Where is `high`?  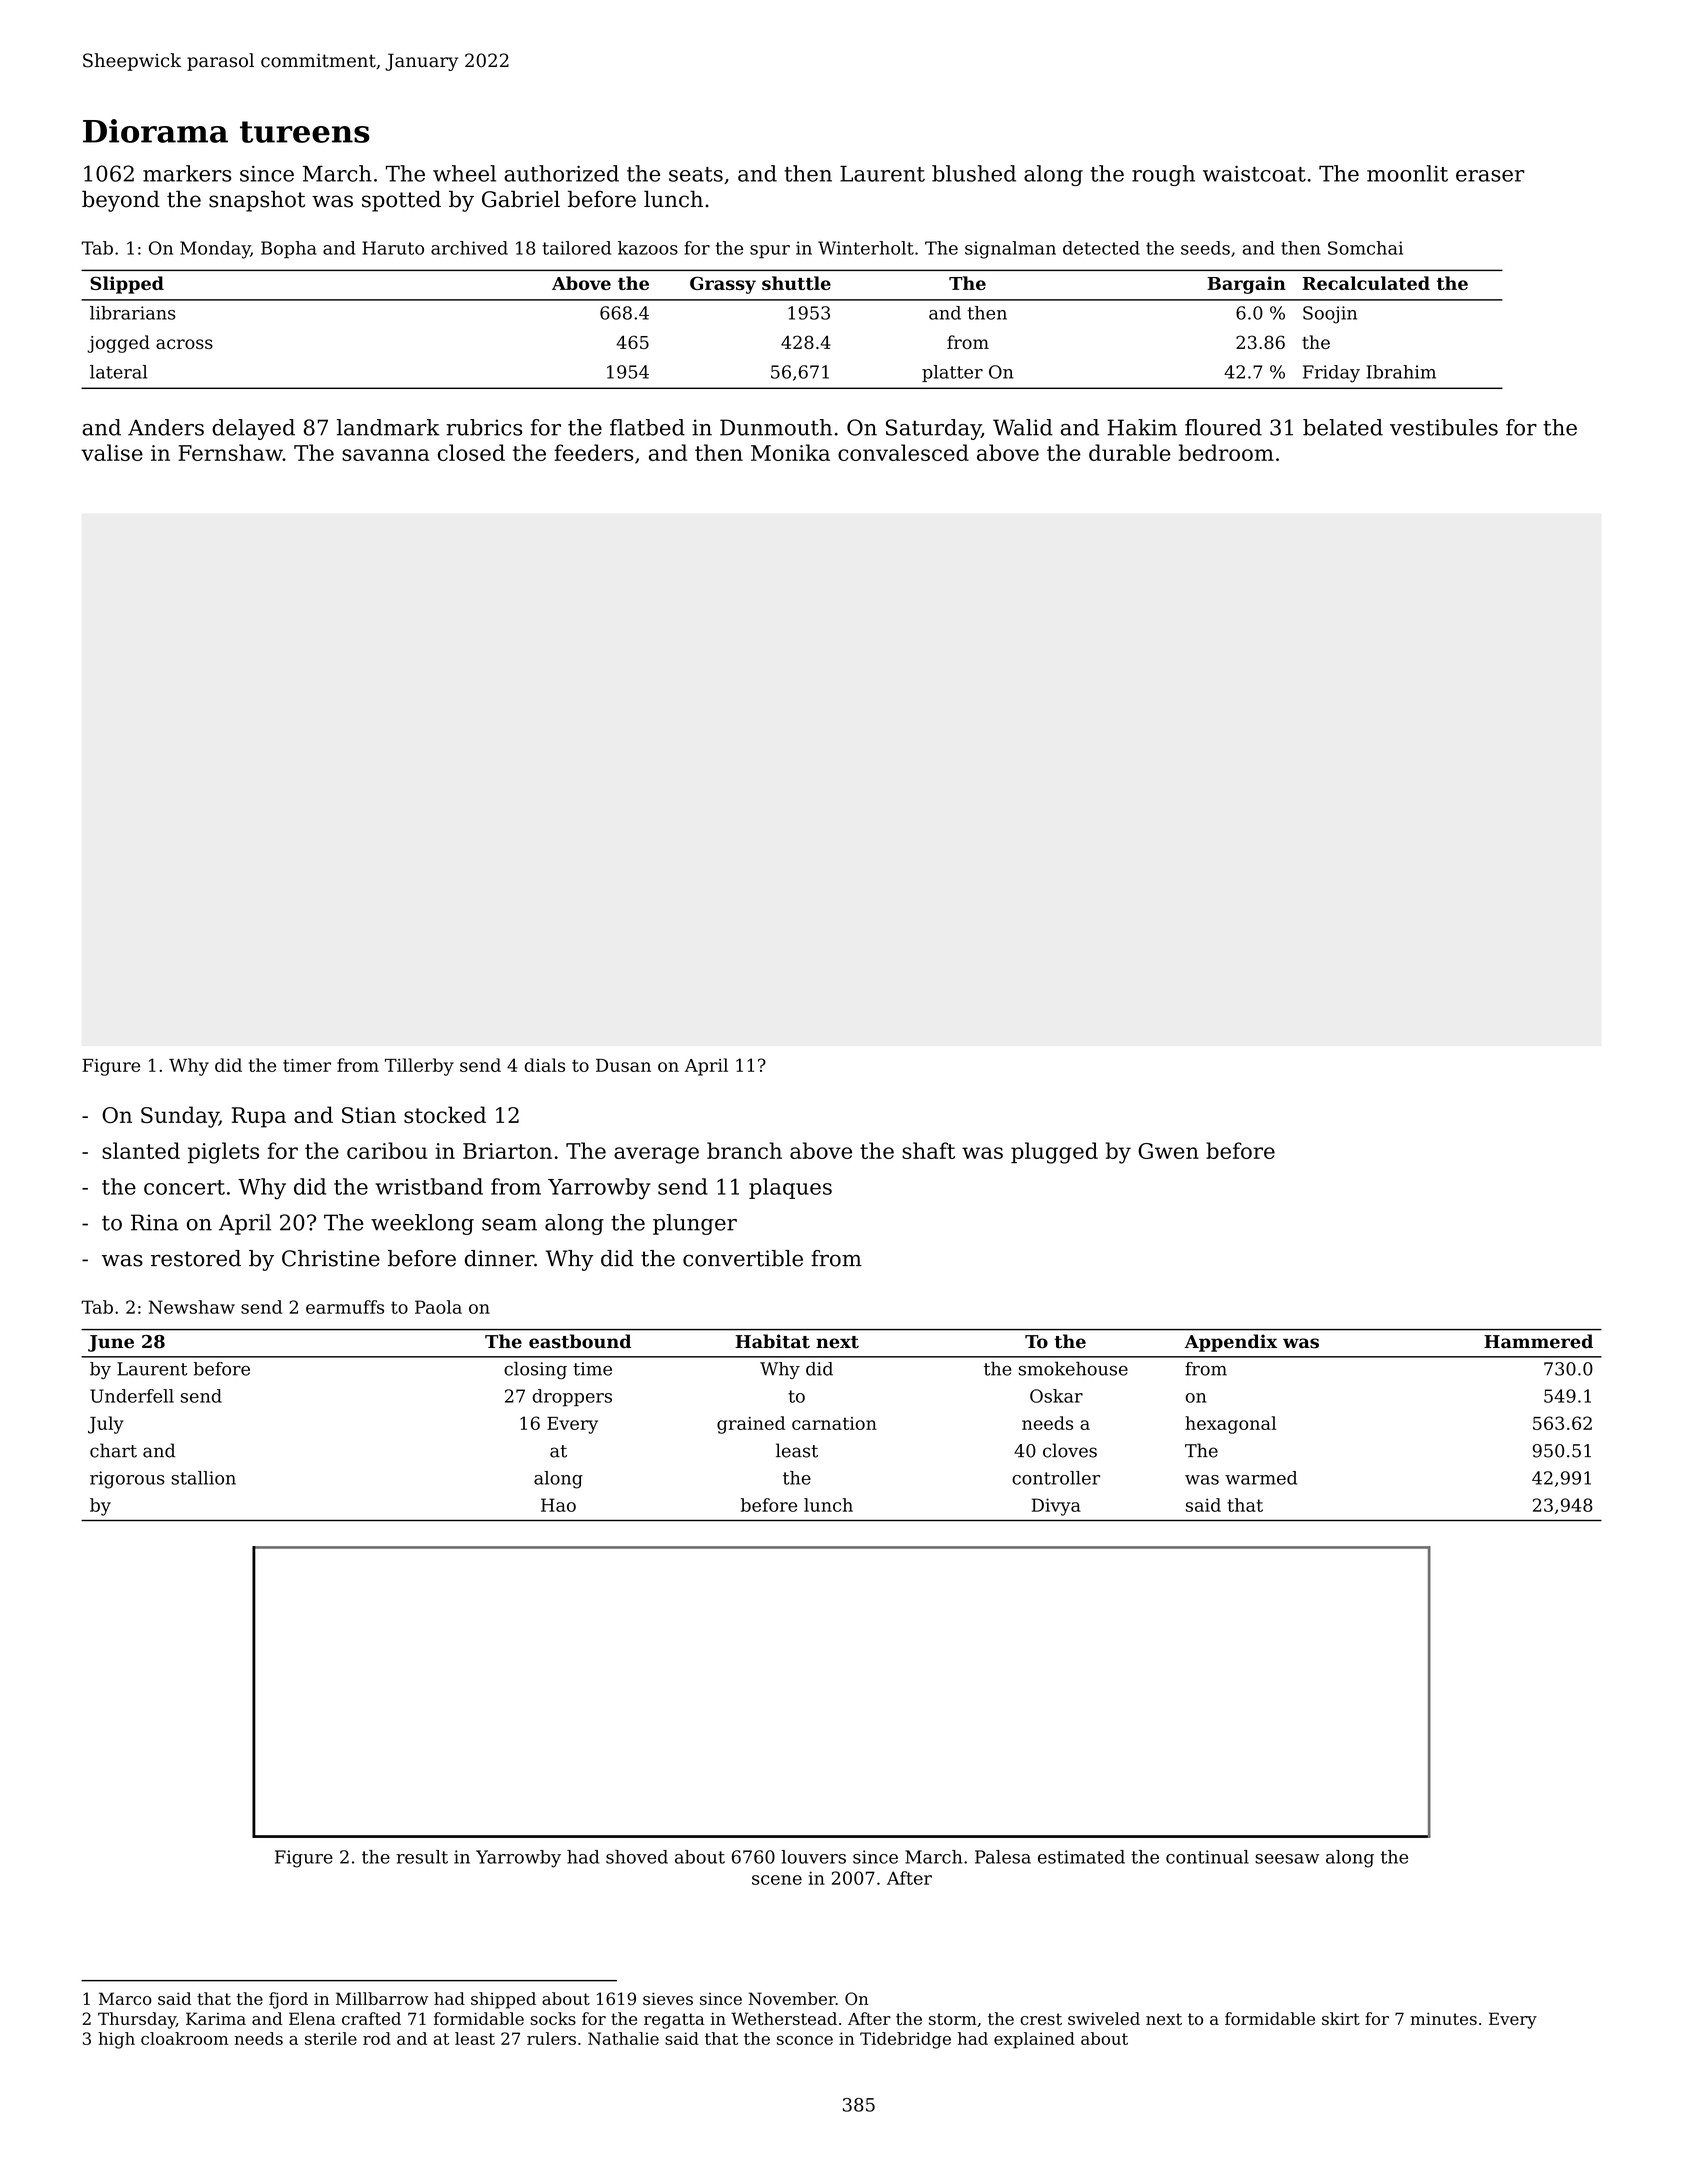 high is located at coordinates (116, 2040).
